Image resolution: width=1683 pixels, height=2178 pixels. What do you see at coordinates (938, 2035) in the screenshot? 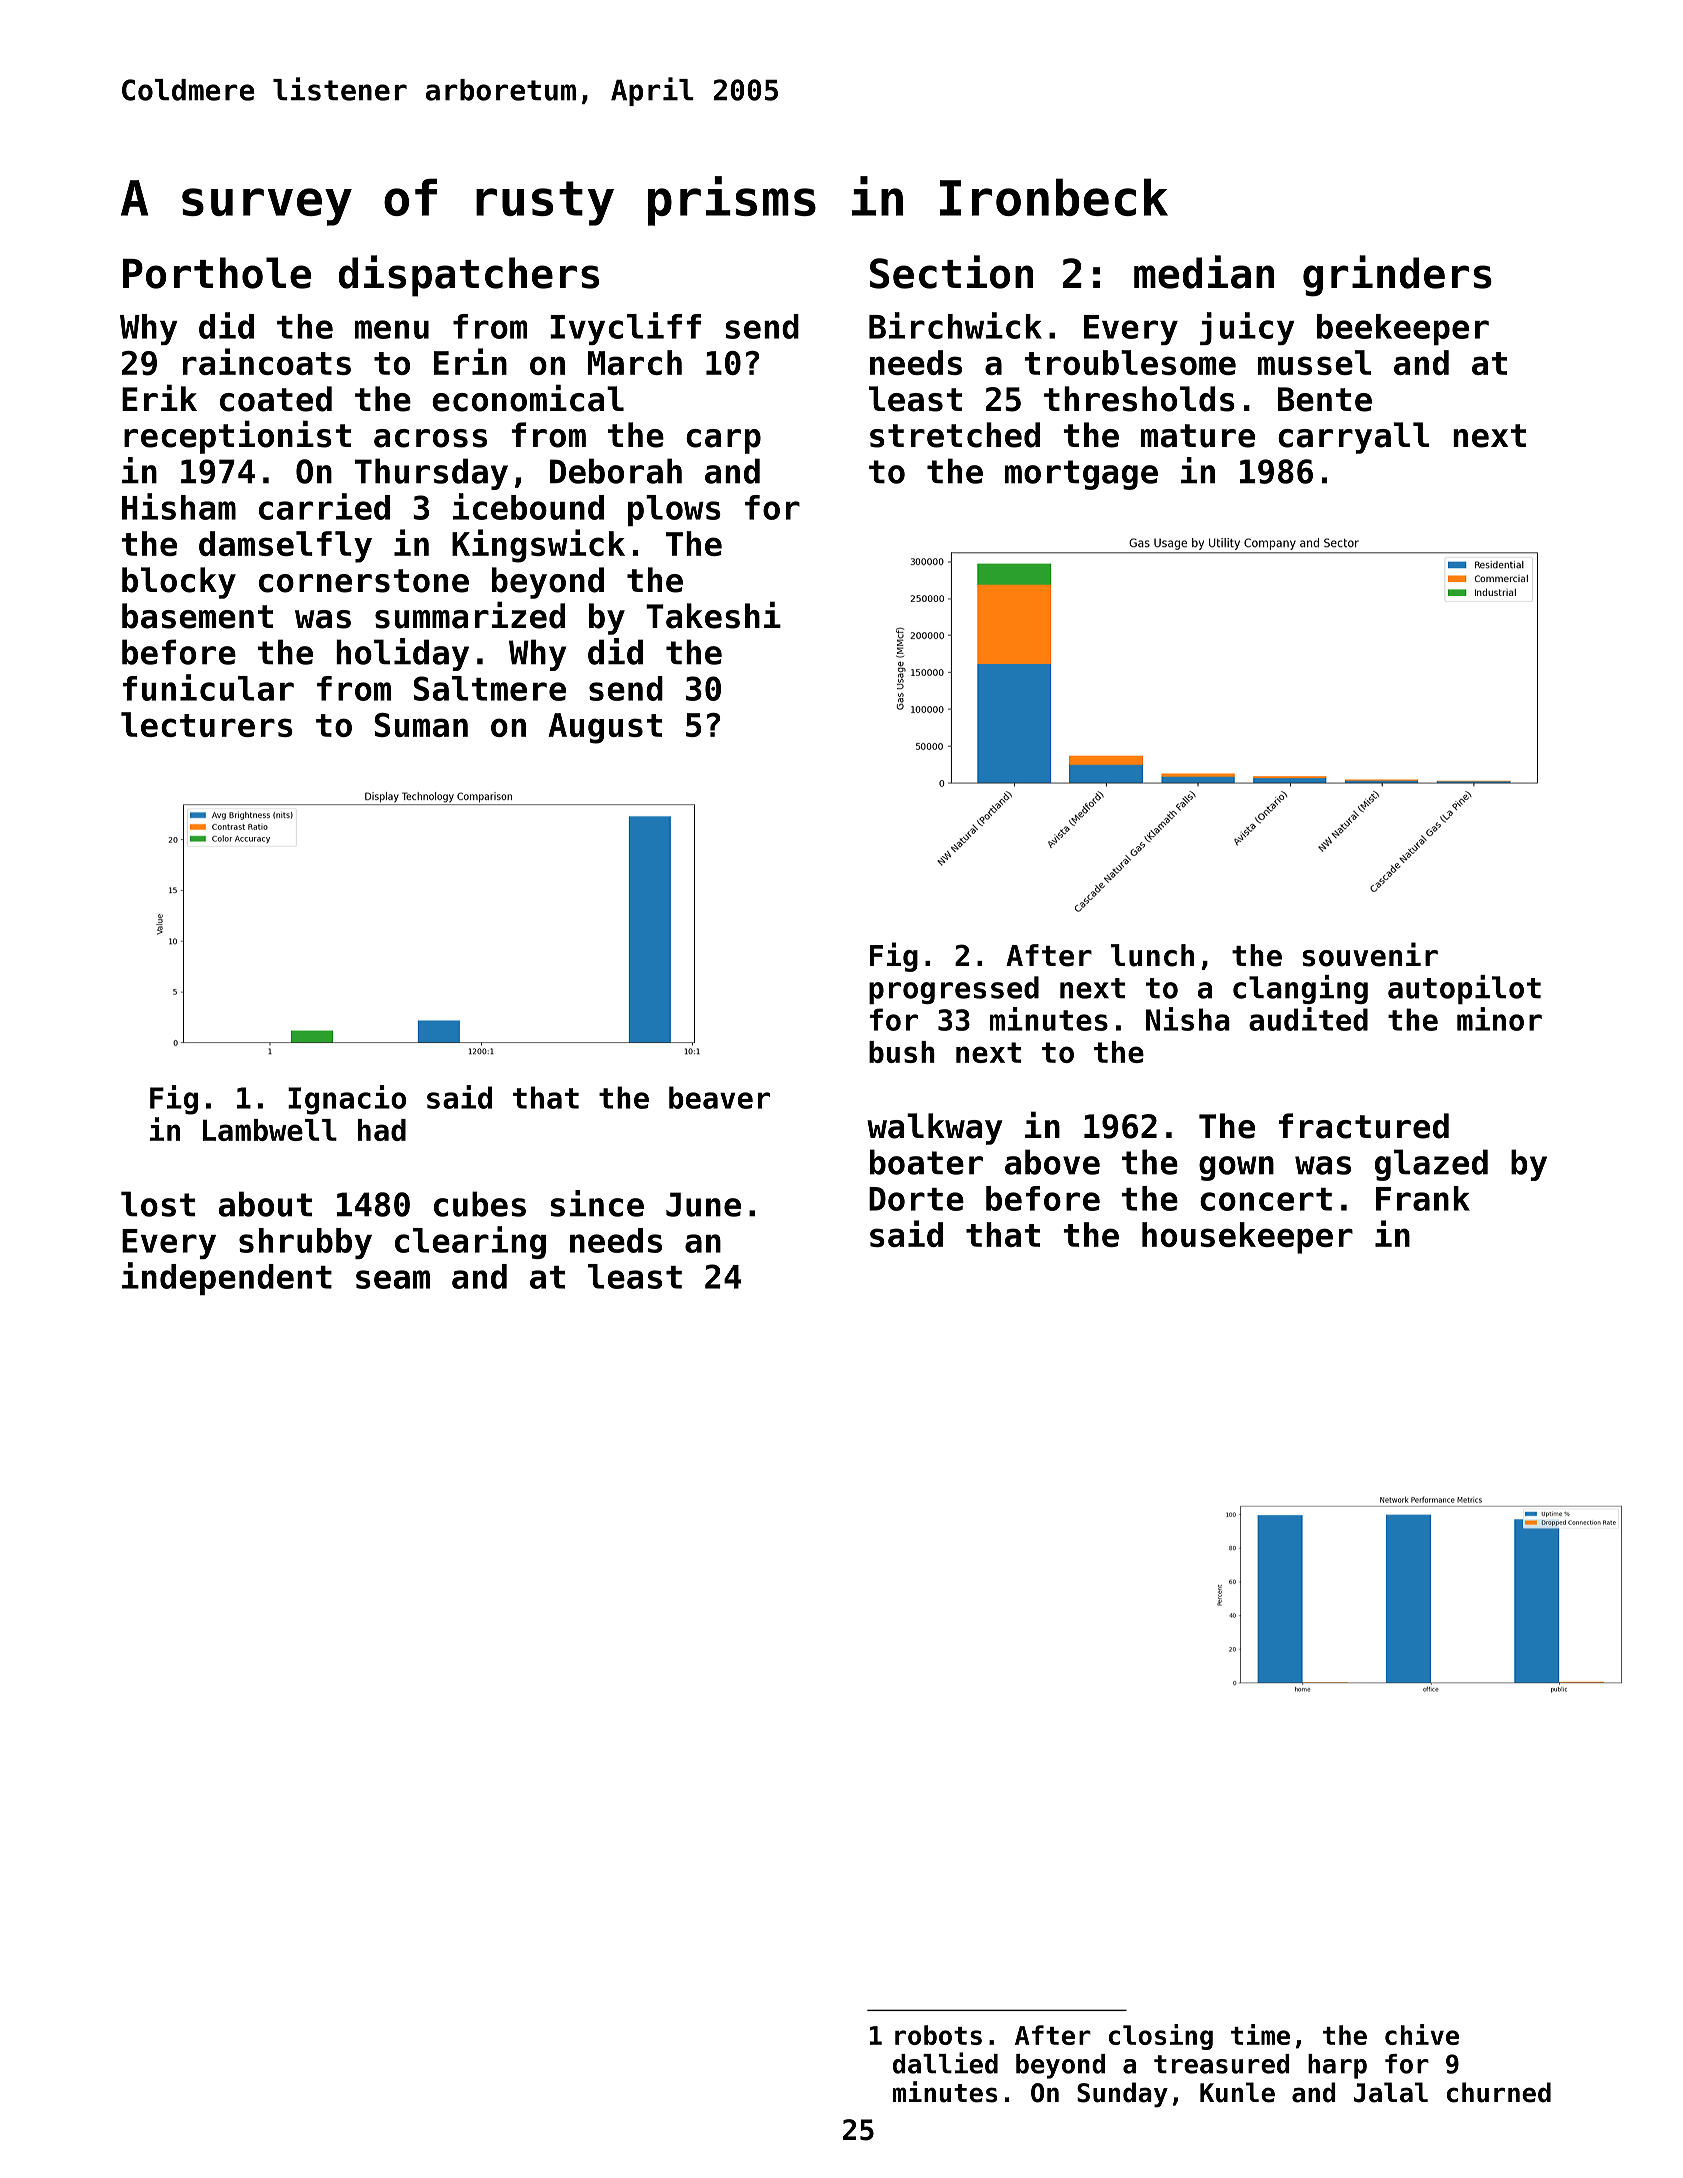
I see `robots` at bounding box center [938, 2035].
